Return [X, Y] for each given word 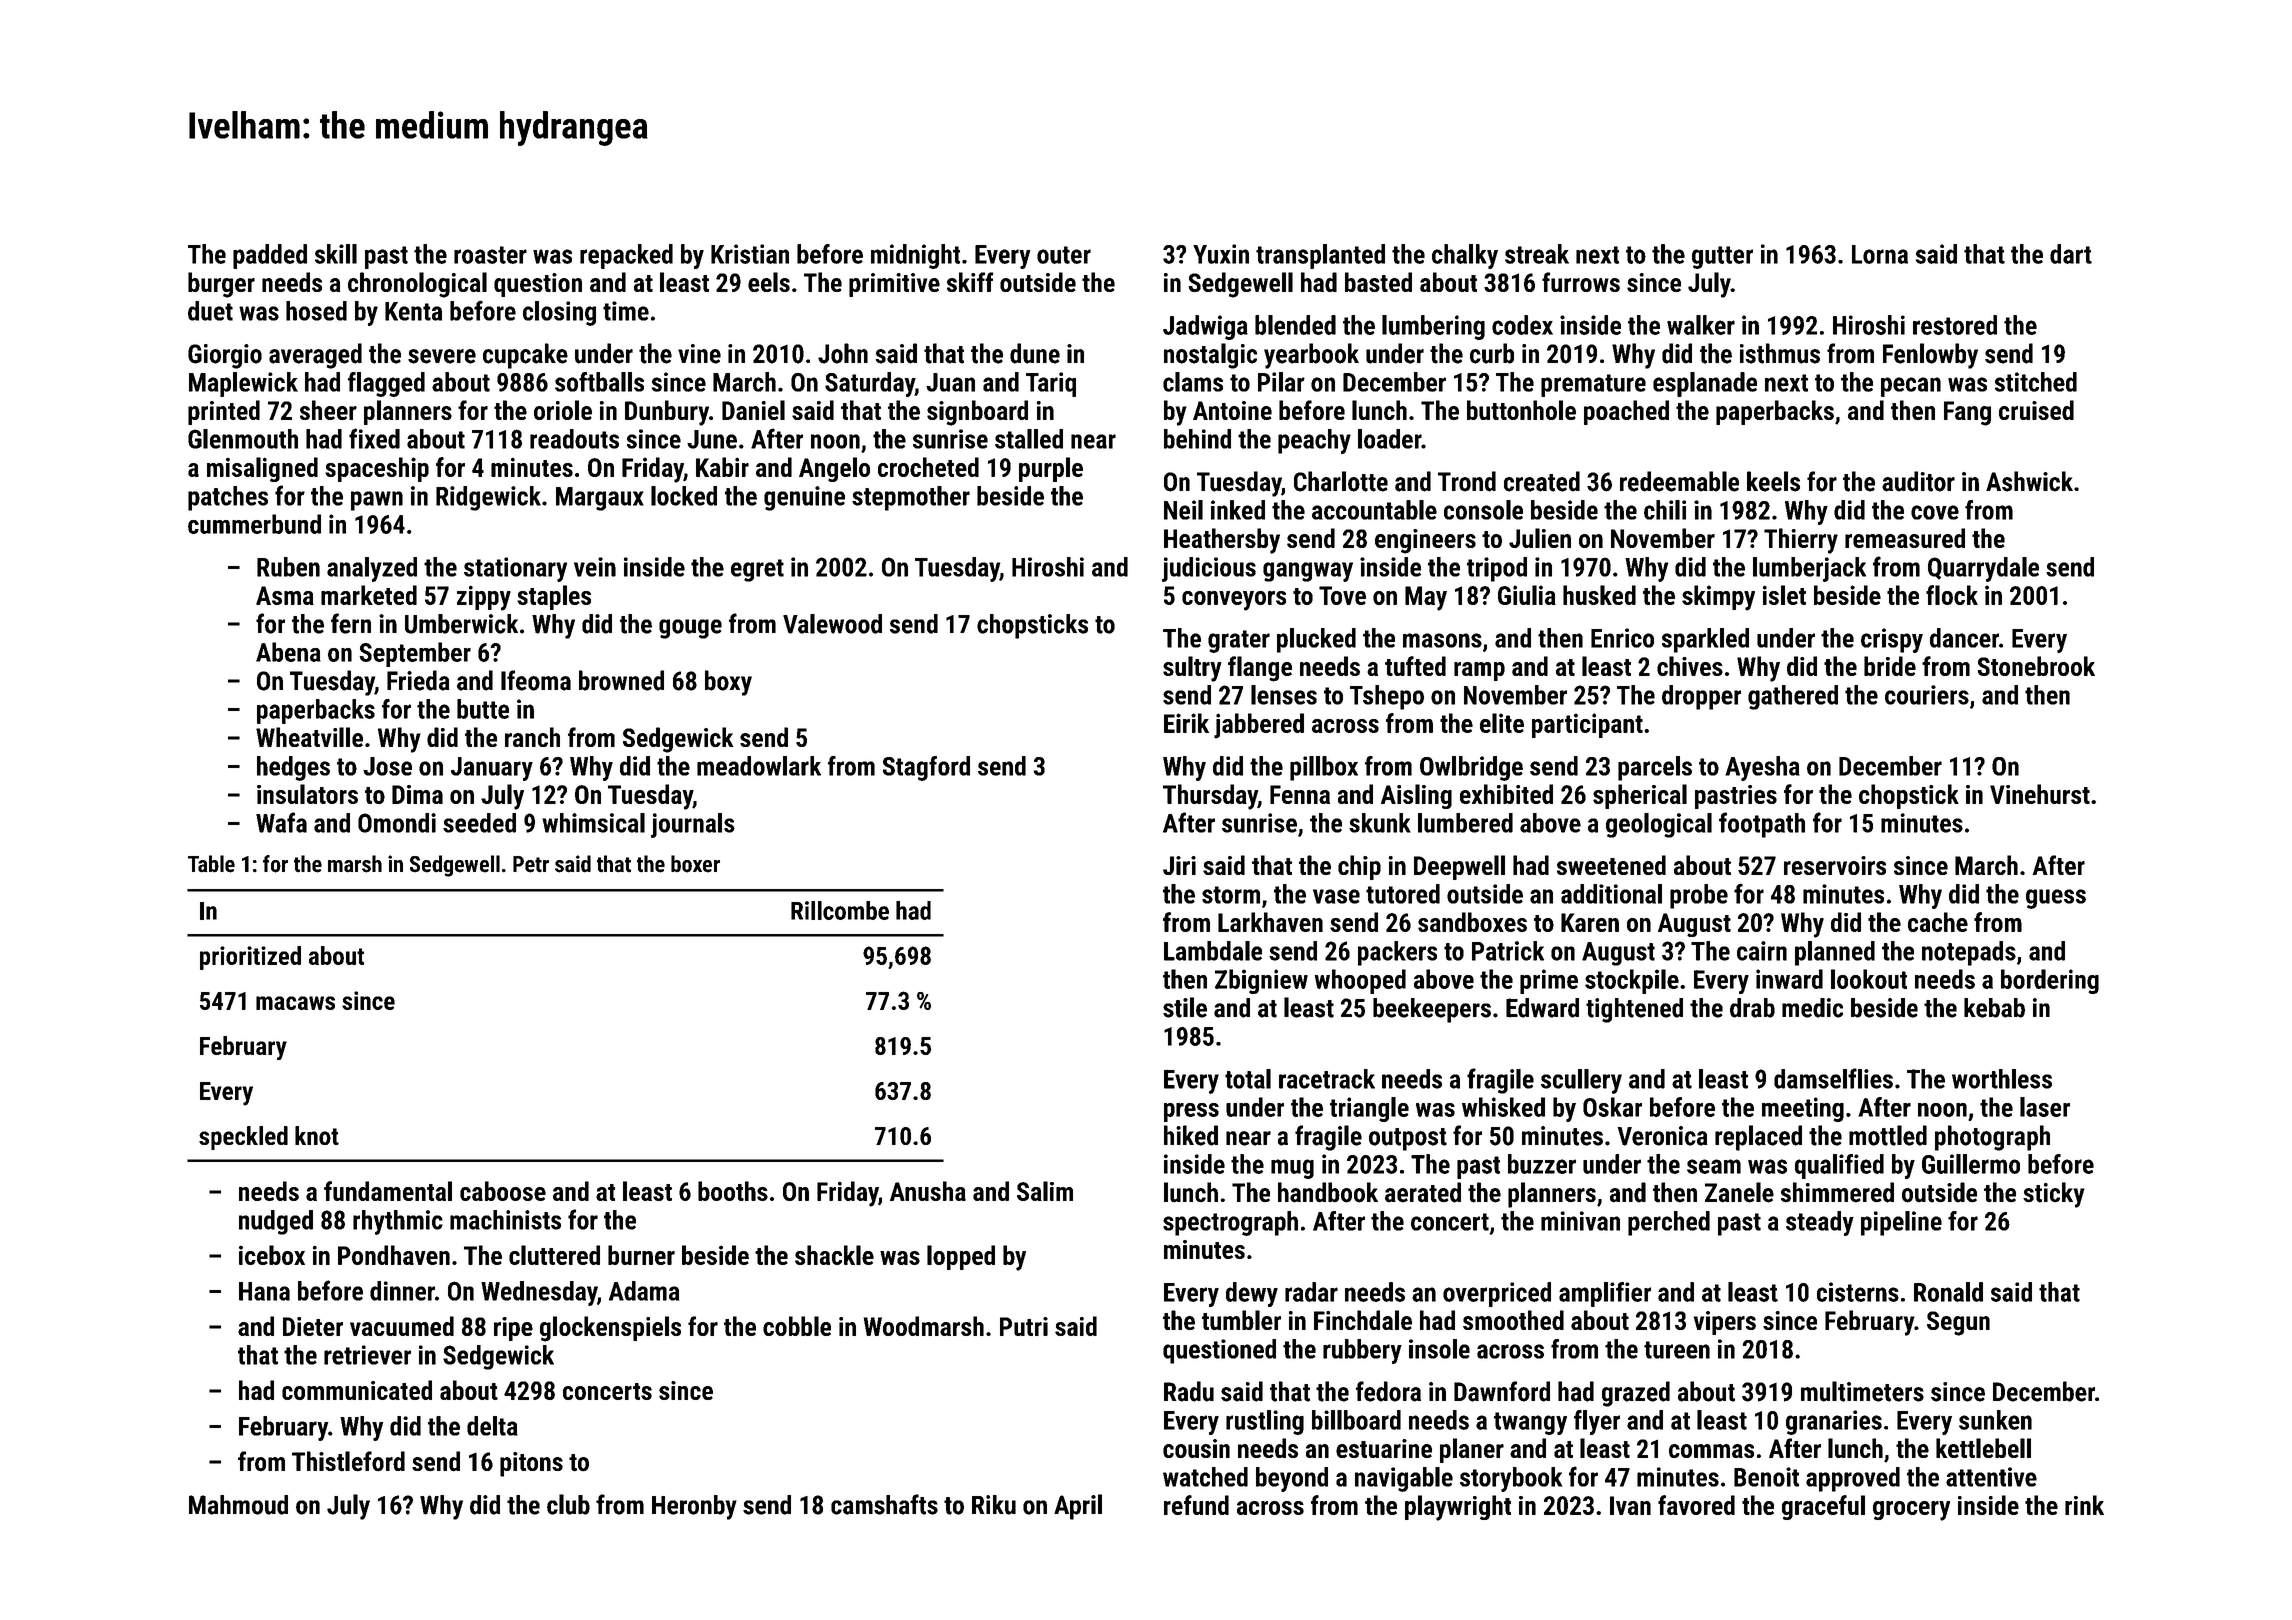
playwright [1458, 1508]
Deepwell [1459, 867]
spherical [1640, 796]
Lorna [1880, 254]
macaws [295, 1003]
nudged [276, 1222]
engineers [1425, 541]
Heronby [694, 1507]
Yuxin [1221, 254]
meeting [1803, 1109]
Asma [285, 595]
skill [336, 254]
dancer [1964, 638]
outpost [1408, 1139]
